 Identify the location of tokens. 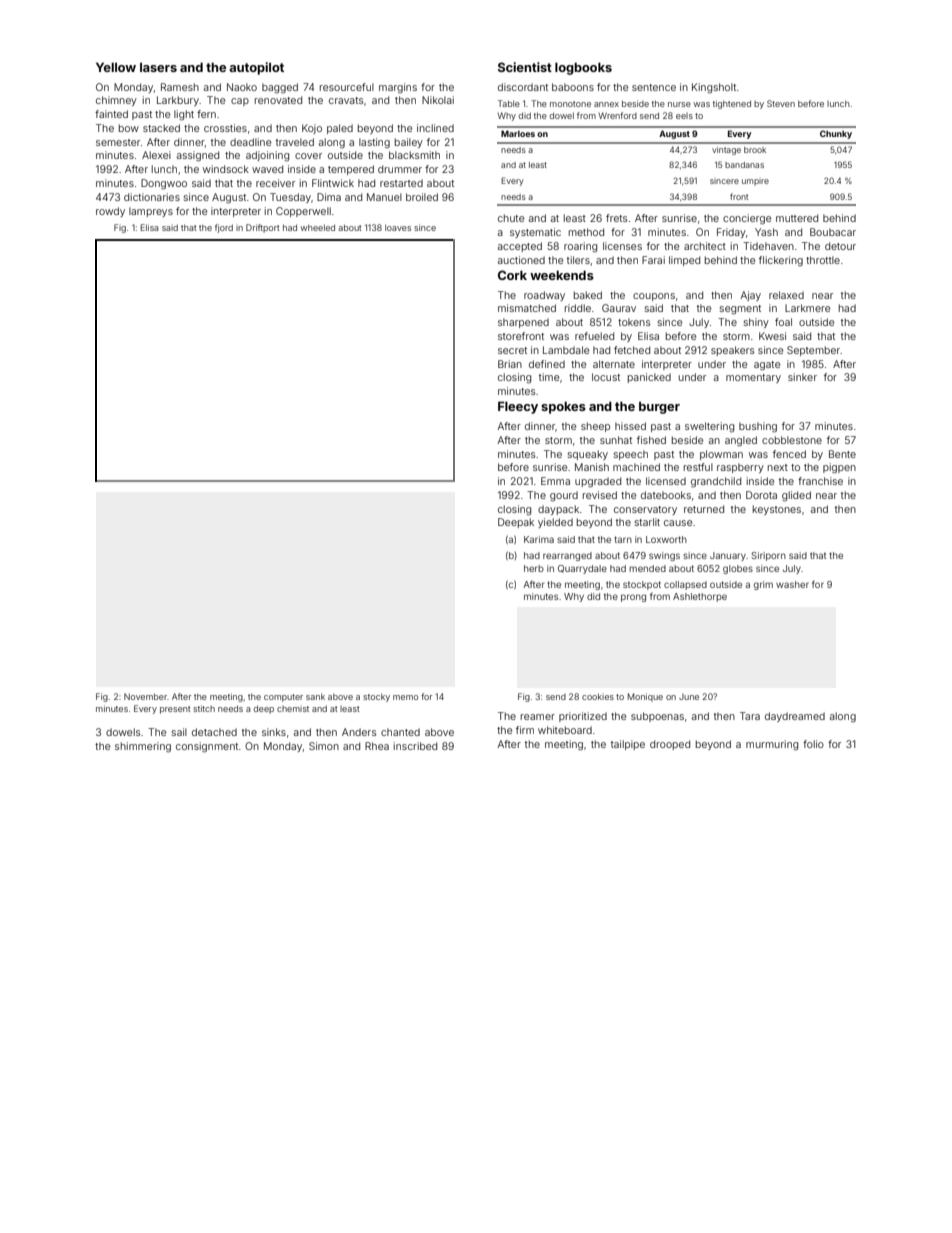
(634, 322).
